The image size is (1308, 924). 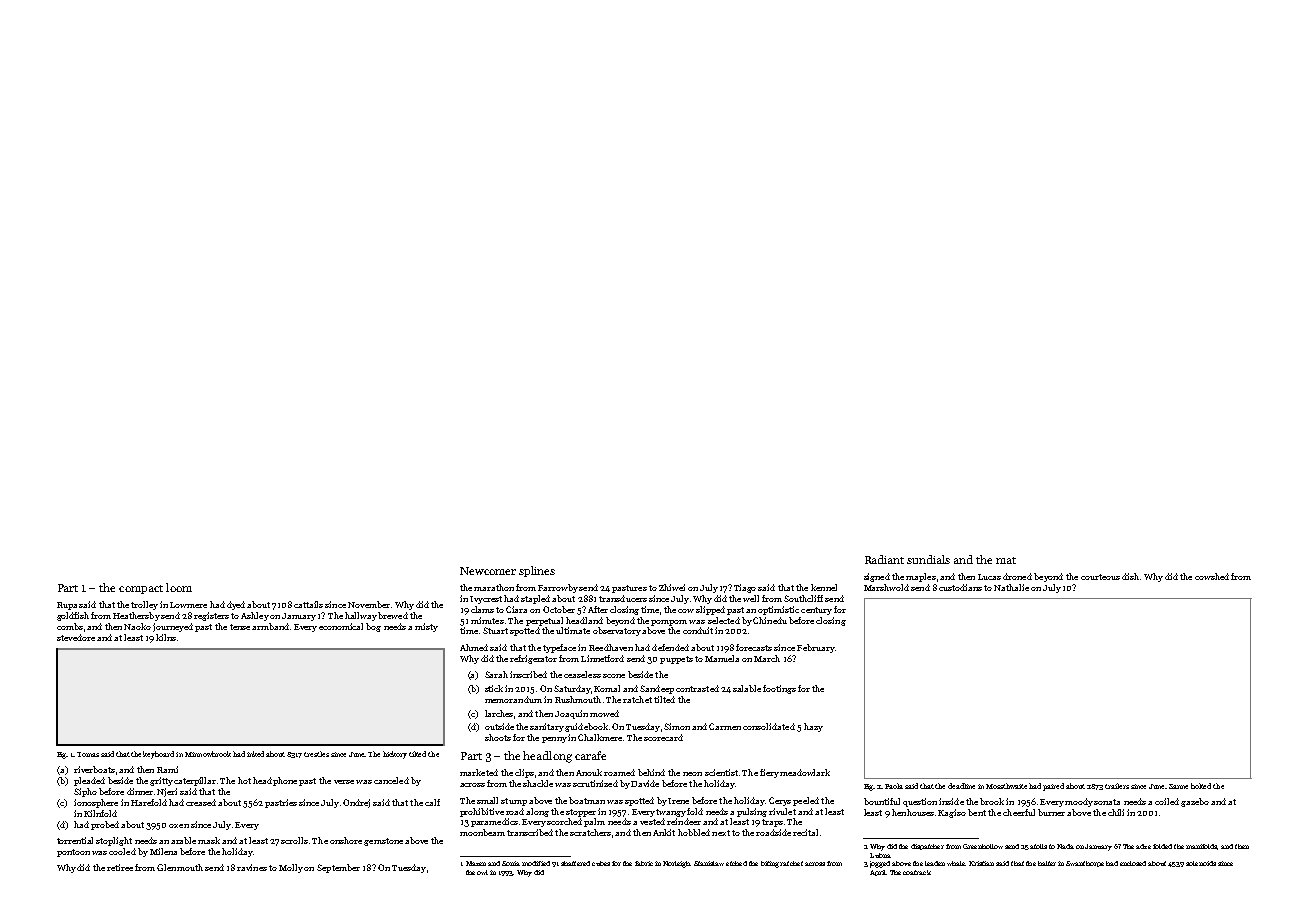 I want to click on carafe, so click(x=590, y=755).
